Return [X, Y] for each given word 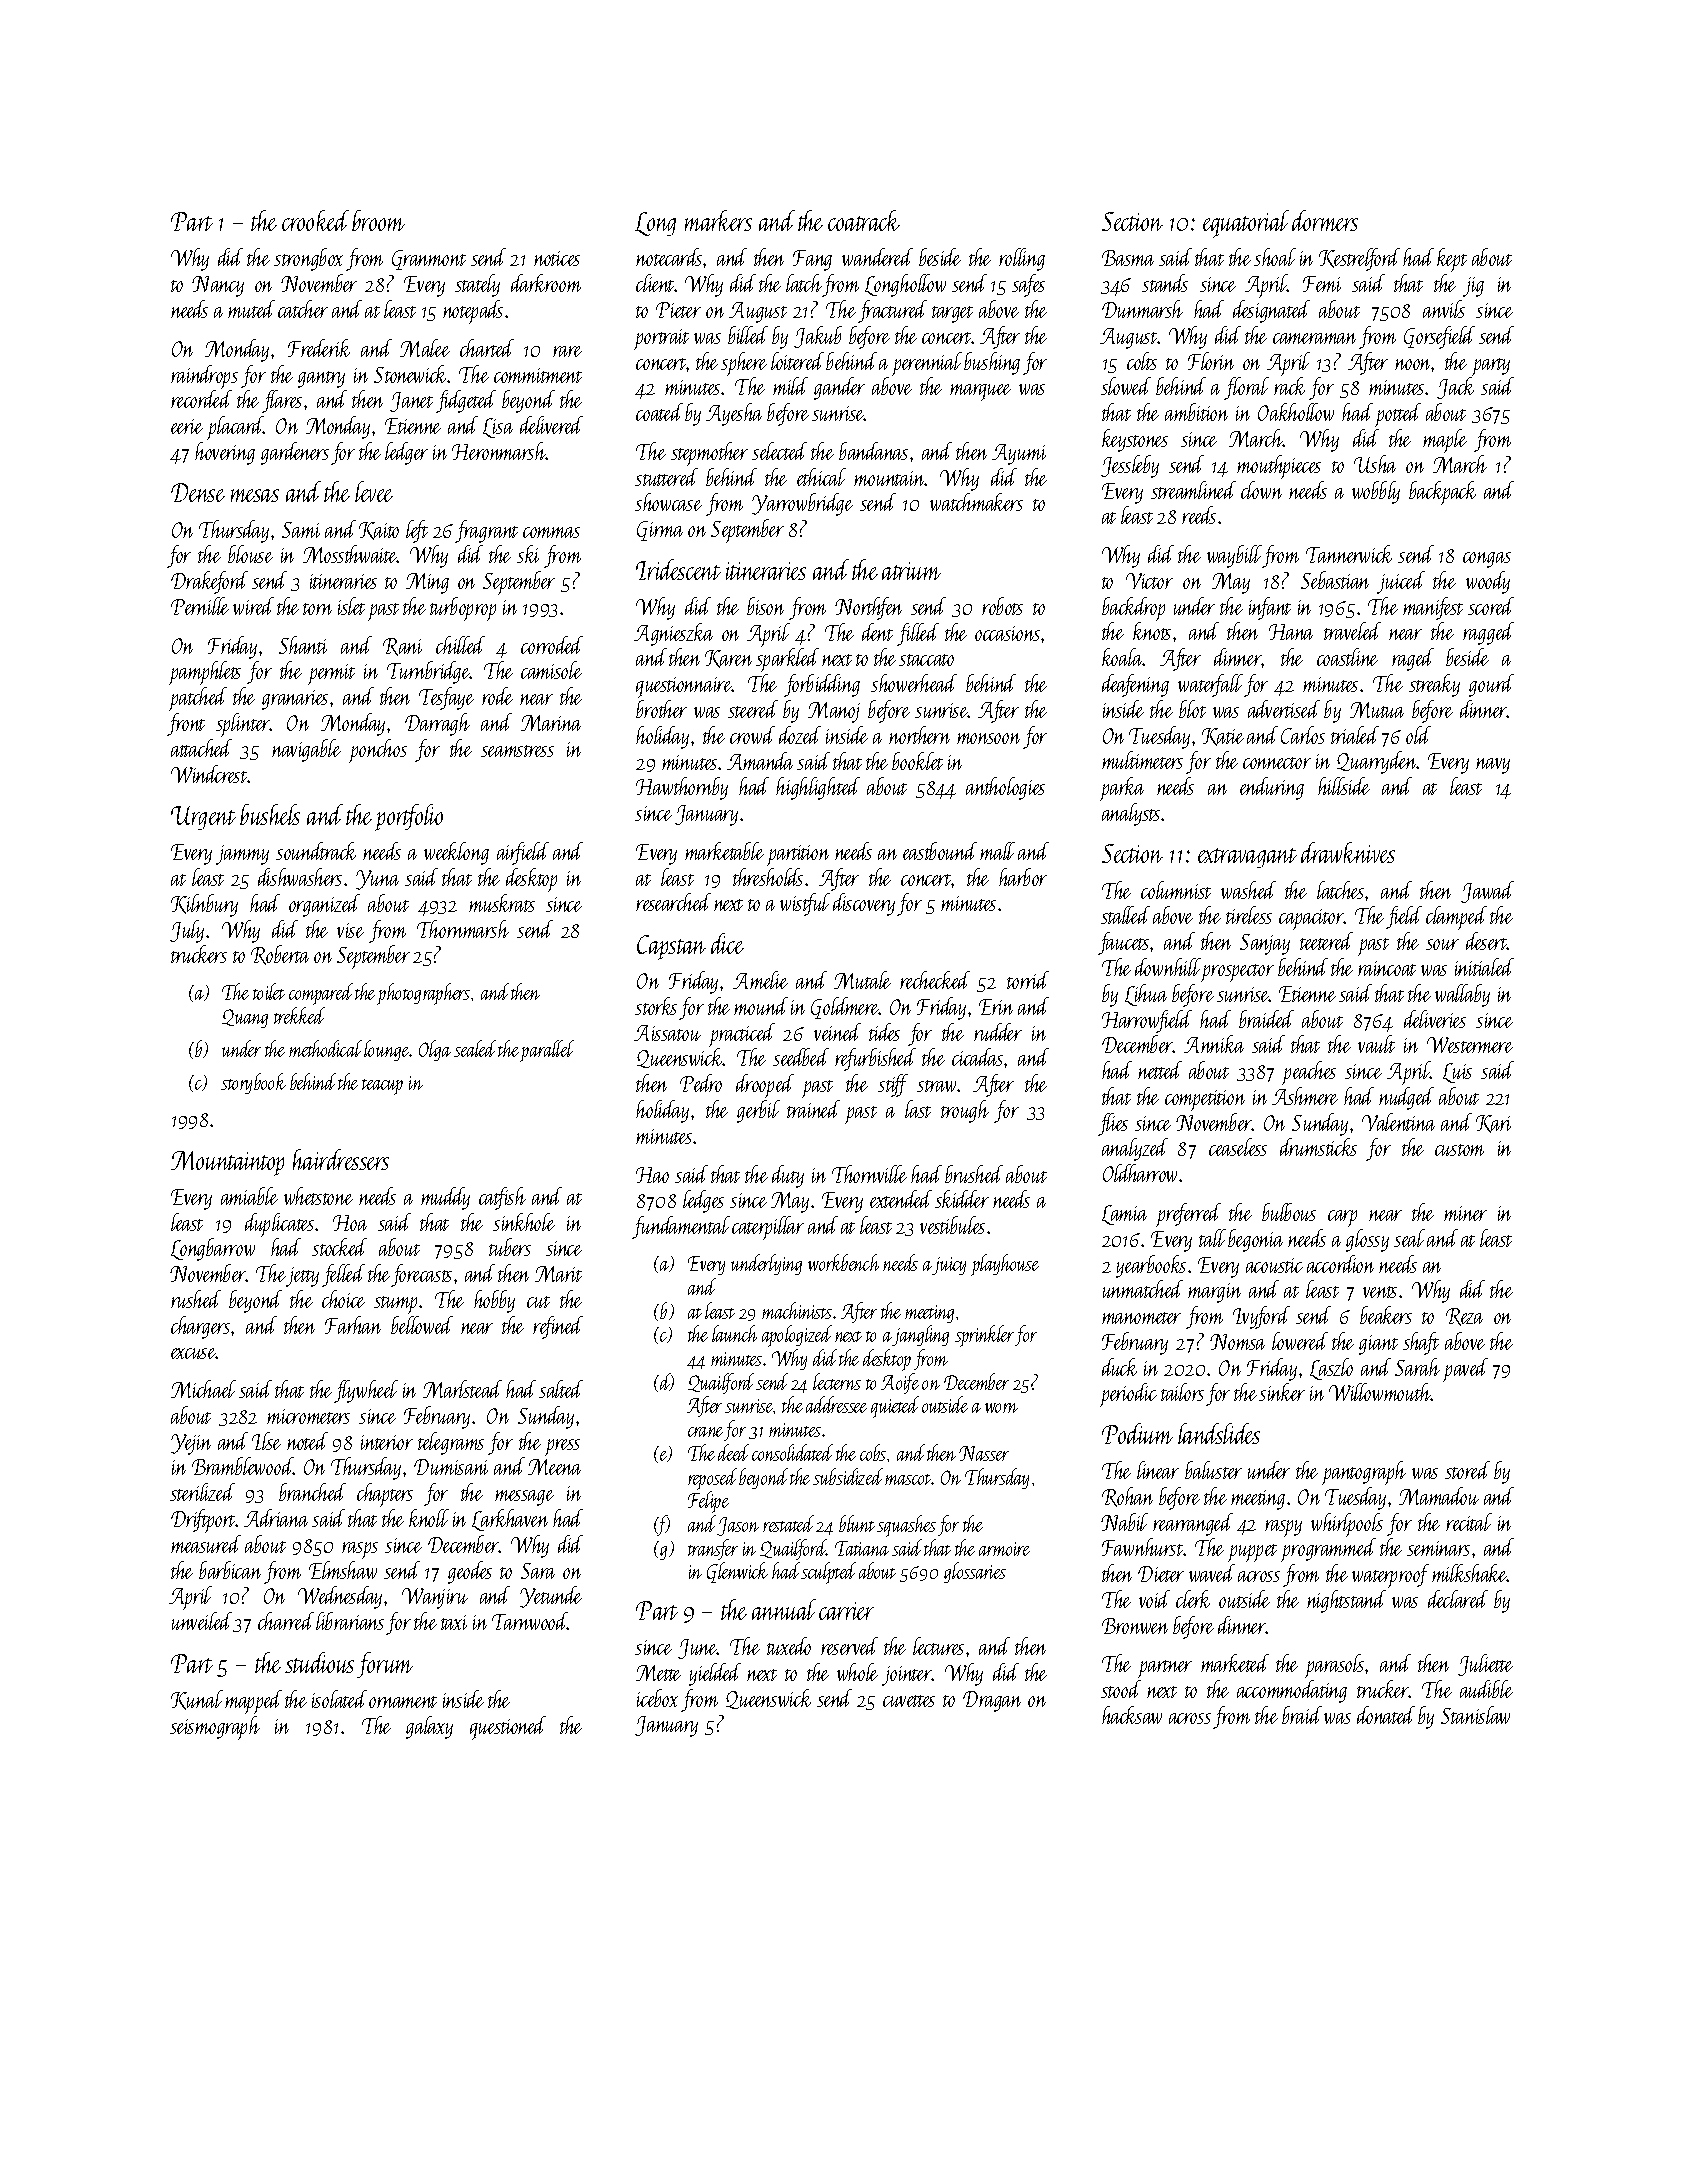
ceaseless [1238, 1147]
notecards [669, 257]
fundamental [681, 1227]
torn [317, 609]
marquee [980, 392]
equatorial [1246, 224]
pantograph [1364, 1473]
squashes [906, 1526]
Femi [1322, 284]
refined [558, 1327]
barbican [230, 1570]
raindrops [204, 377]
